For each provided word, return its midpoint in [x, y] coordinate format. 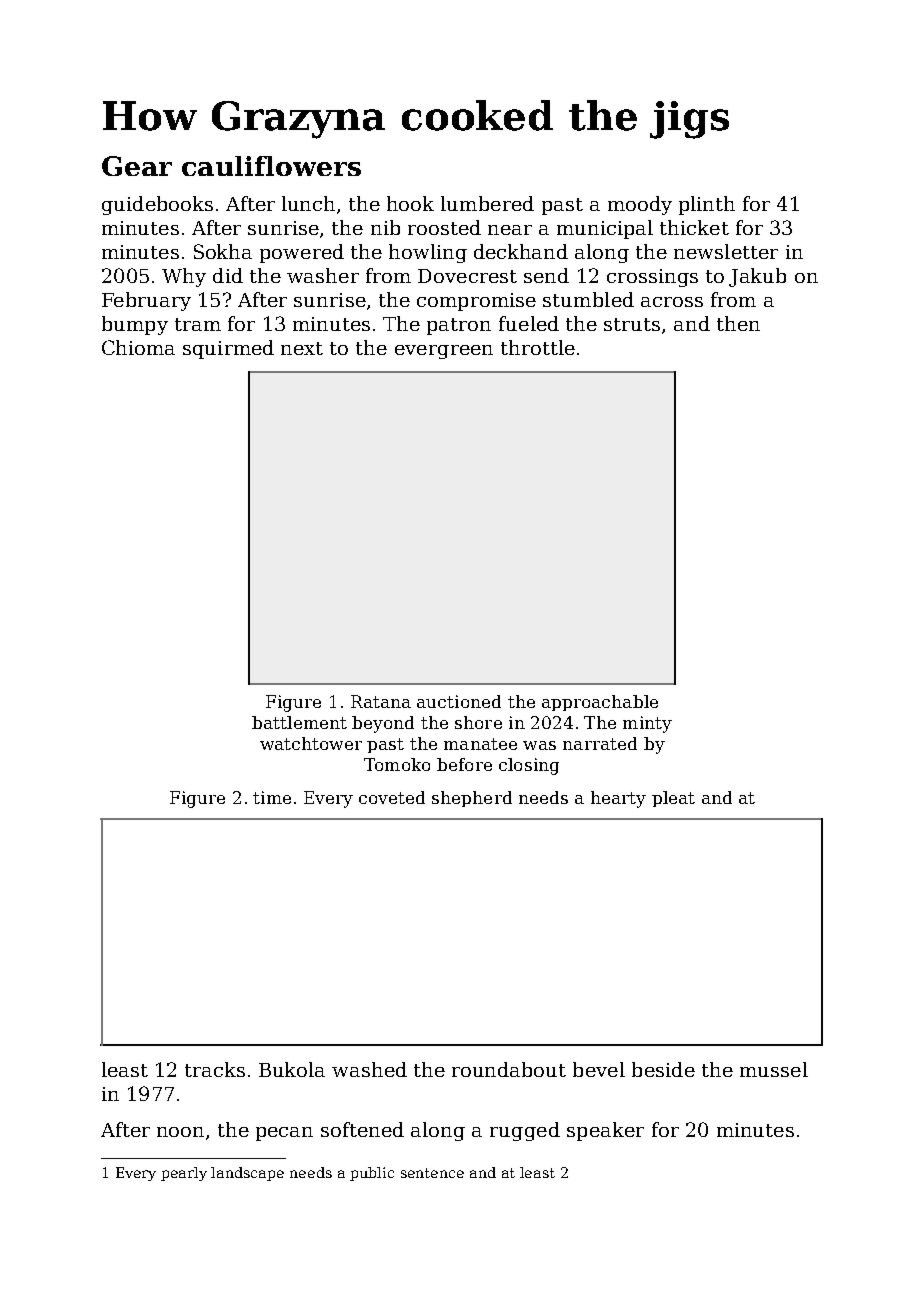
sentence [432, 1173]
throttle [538, 347]
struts [632, 324]
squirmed [228, 349]
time [272, 797]
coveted [392, 797]
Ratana [381, 701]
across [672, 302]
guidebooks [157, 205]
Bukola [292, 1069]
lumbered [487, 203]
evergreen [444, 352]
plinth [707, 205]
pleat [673, 799]
